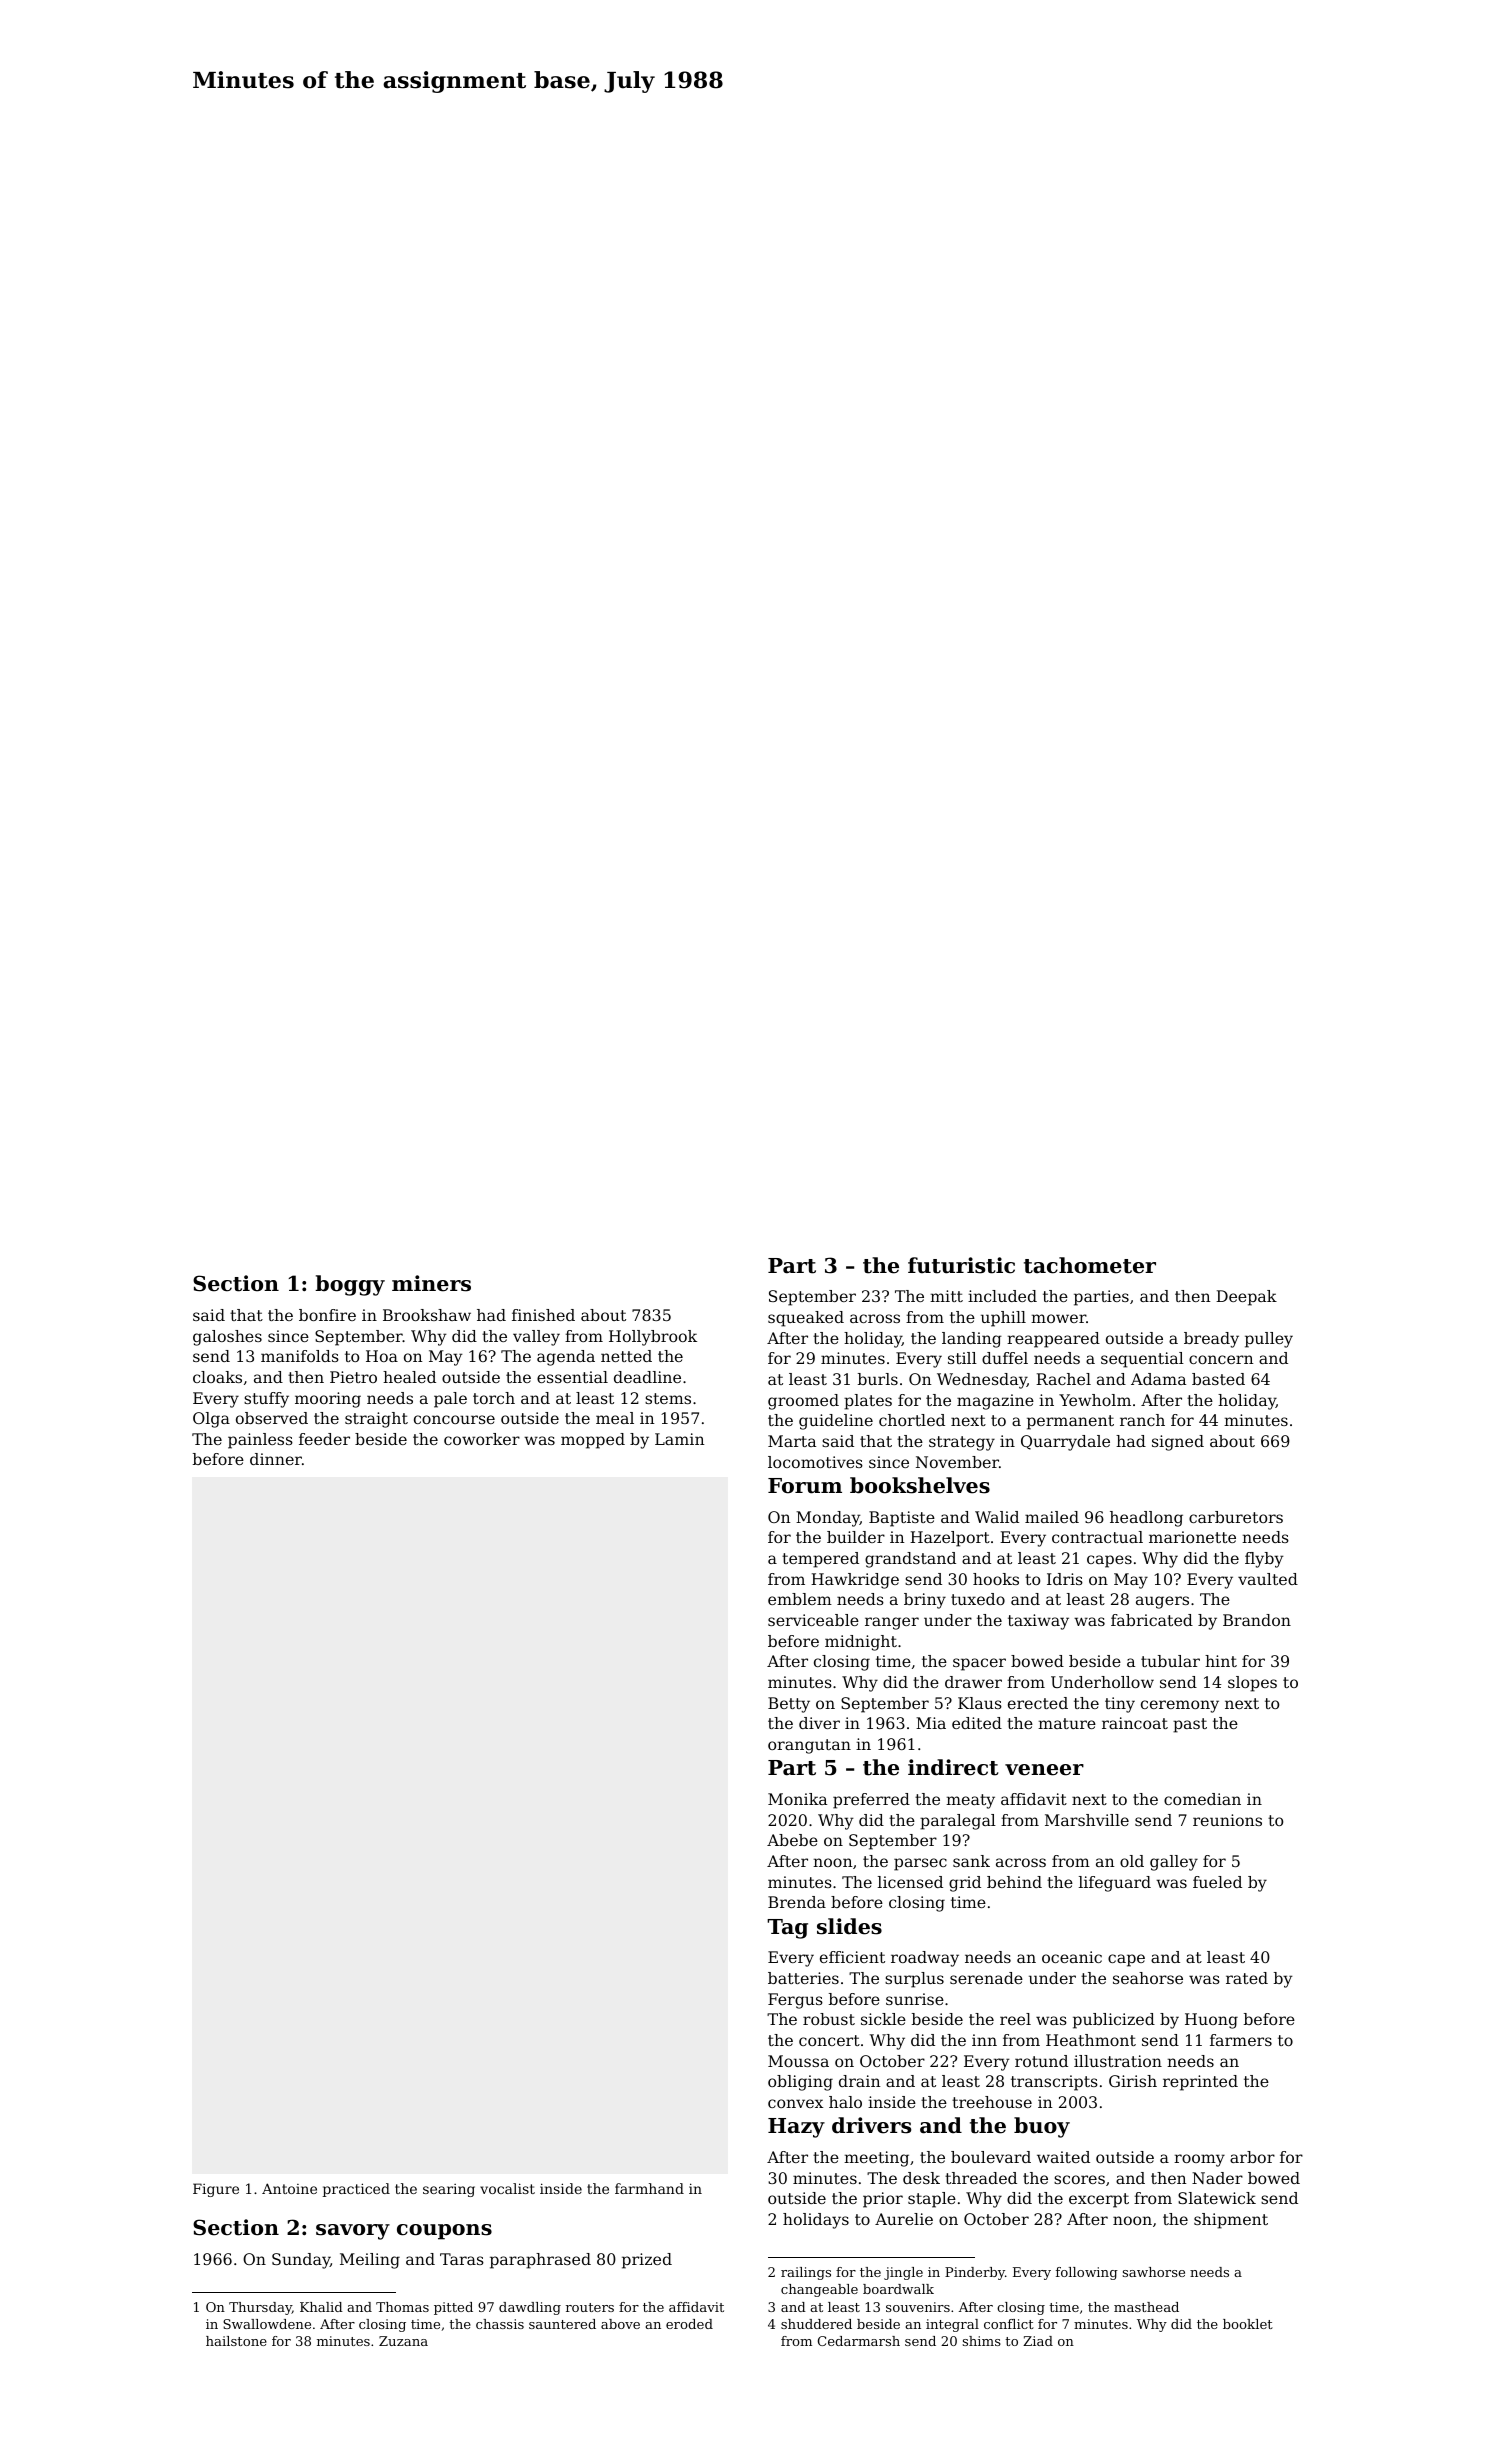  What do you see at coordinates (859, 2341) in the page?
I see `Cedarmarsh` at bounding box center [859, 2341].
